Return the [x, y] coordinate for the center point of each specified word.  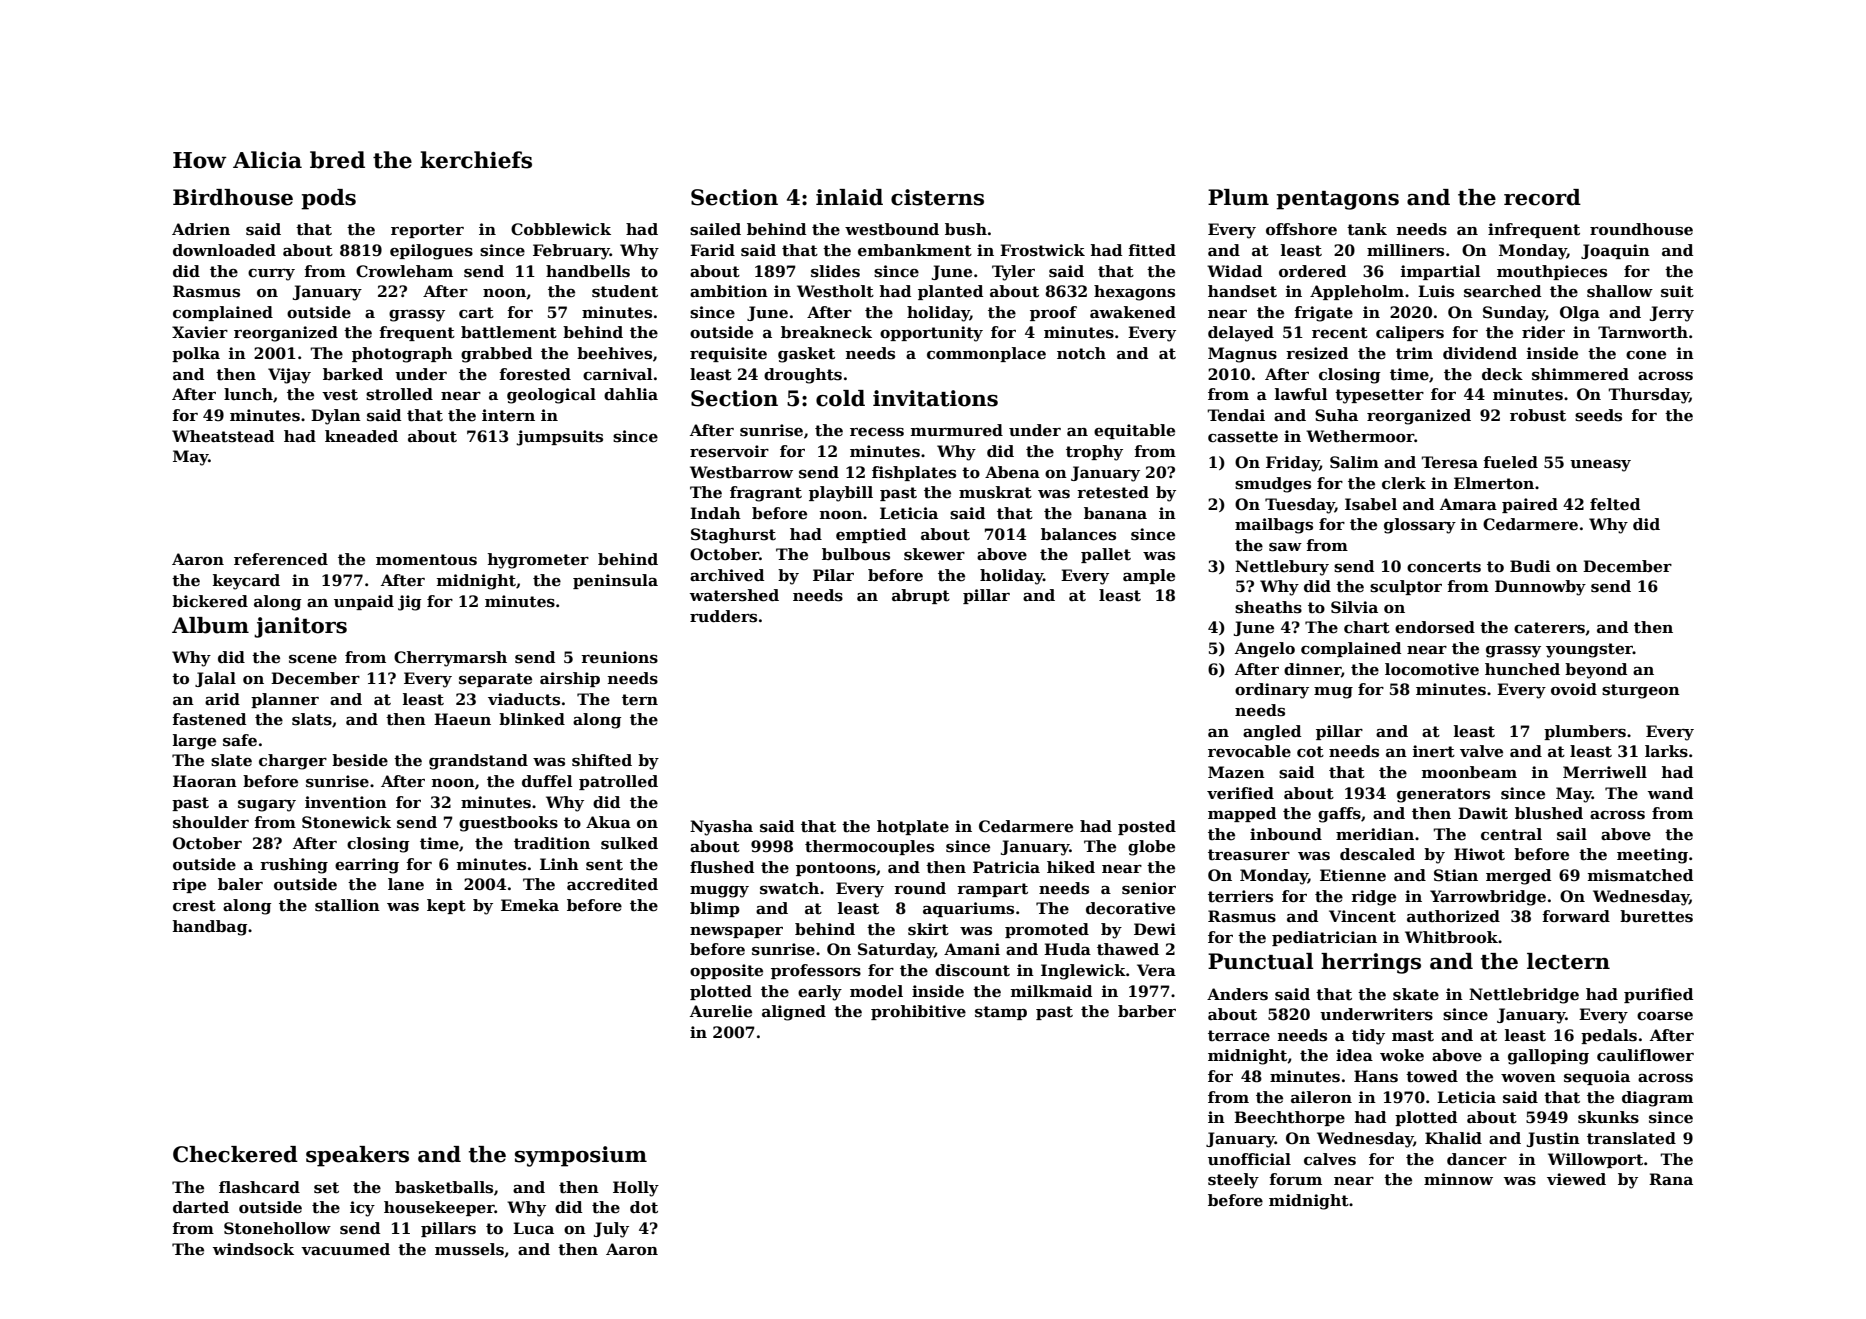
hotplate [913, 827]
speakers [357, 1156]
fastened [209, 719]
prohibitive [918, 1012]
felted [1615, 504]
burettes [1656, 916]
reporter [427, 231]
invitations [935, 398]
